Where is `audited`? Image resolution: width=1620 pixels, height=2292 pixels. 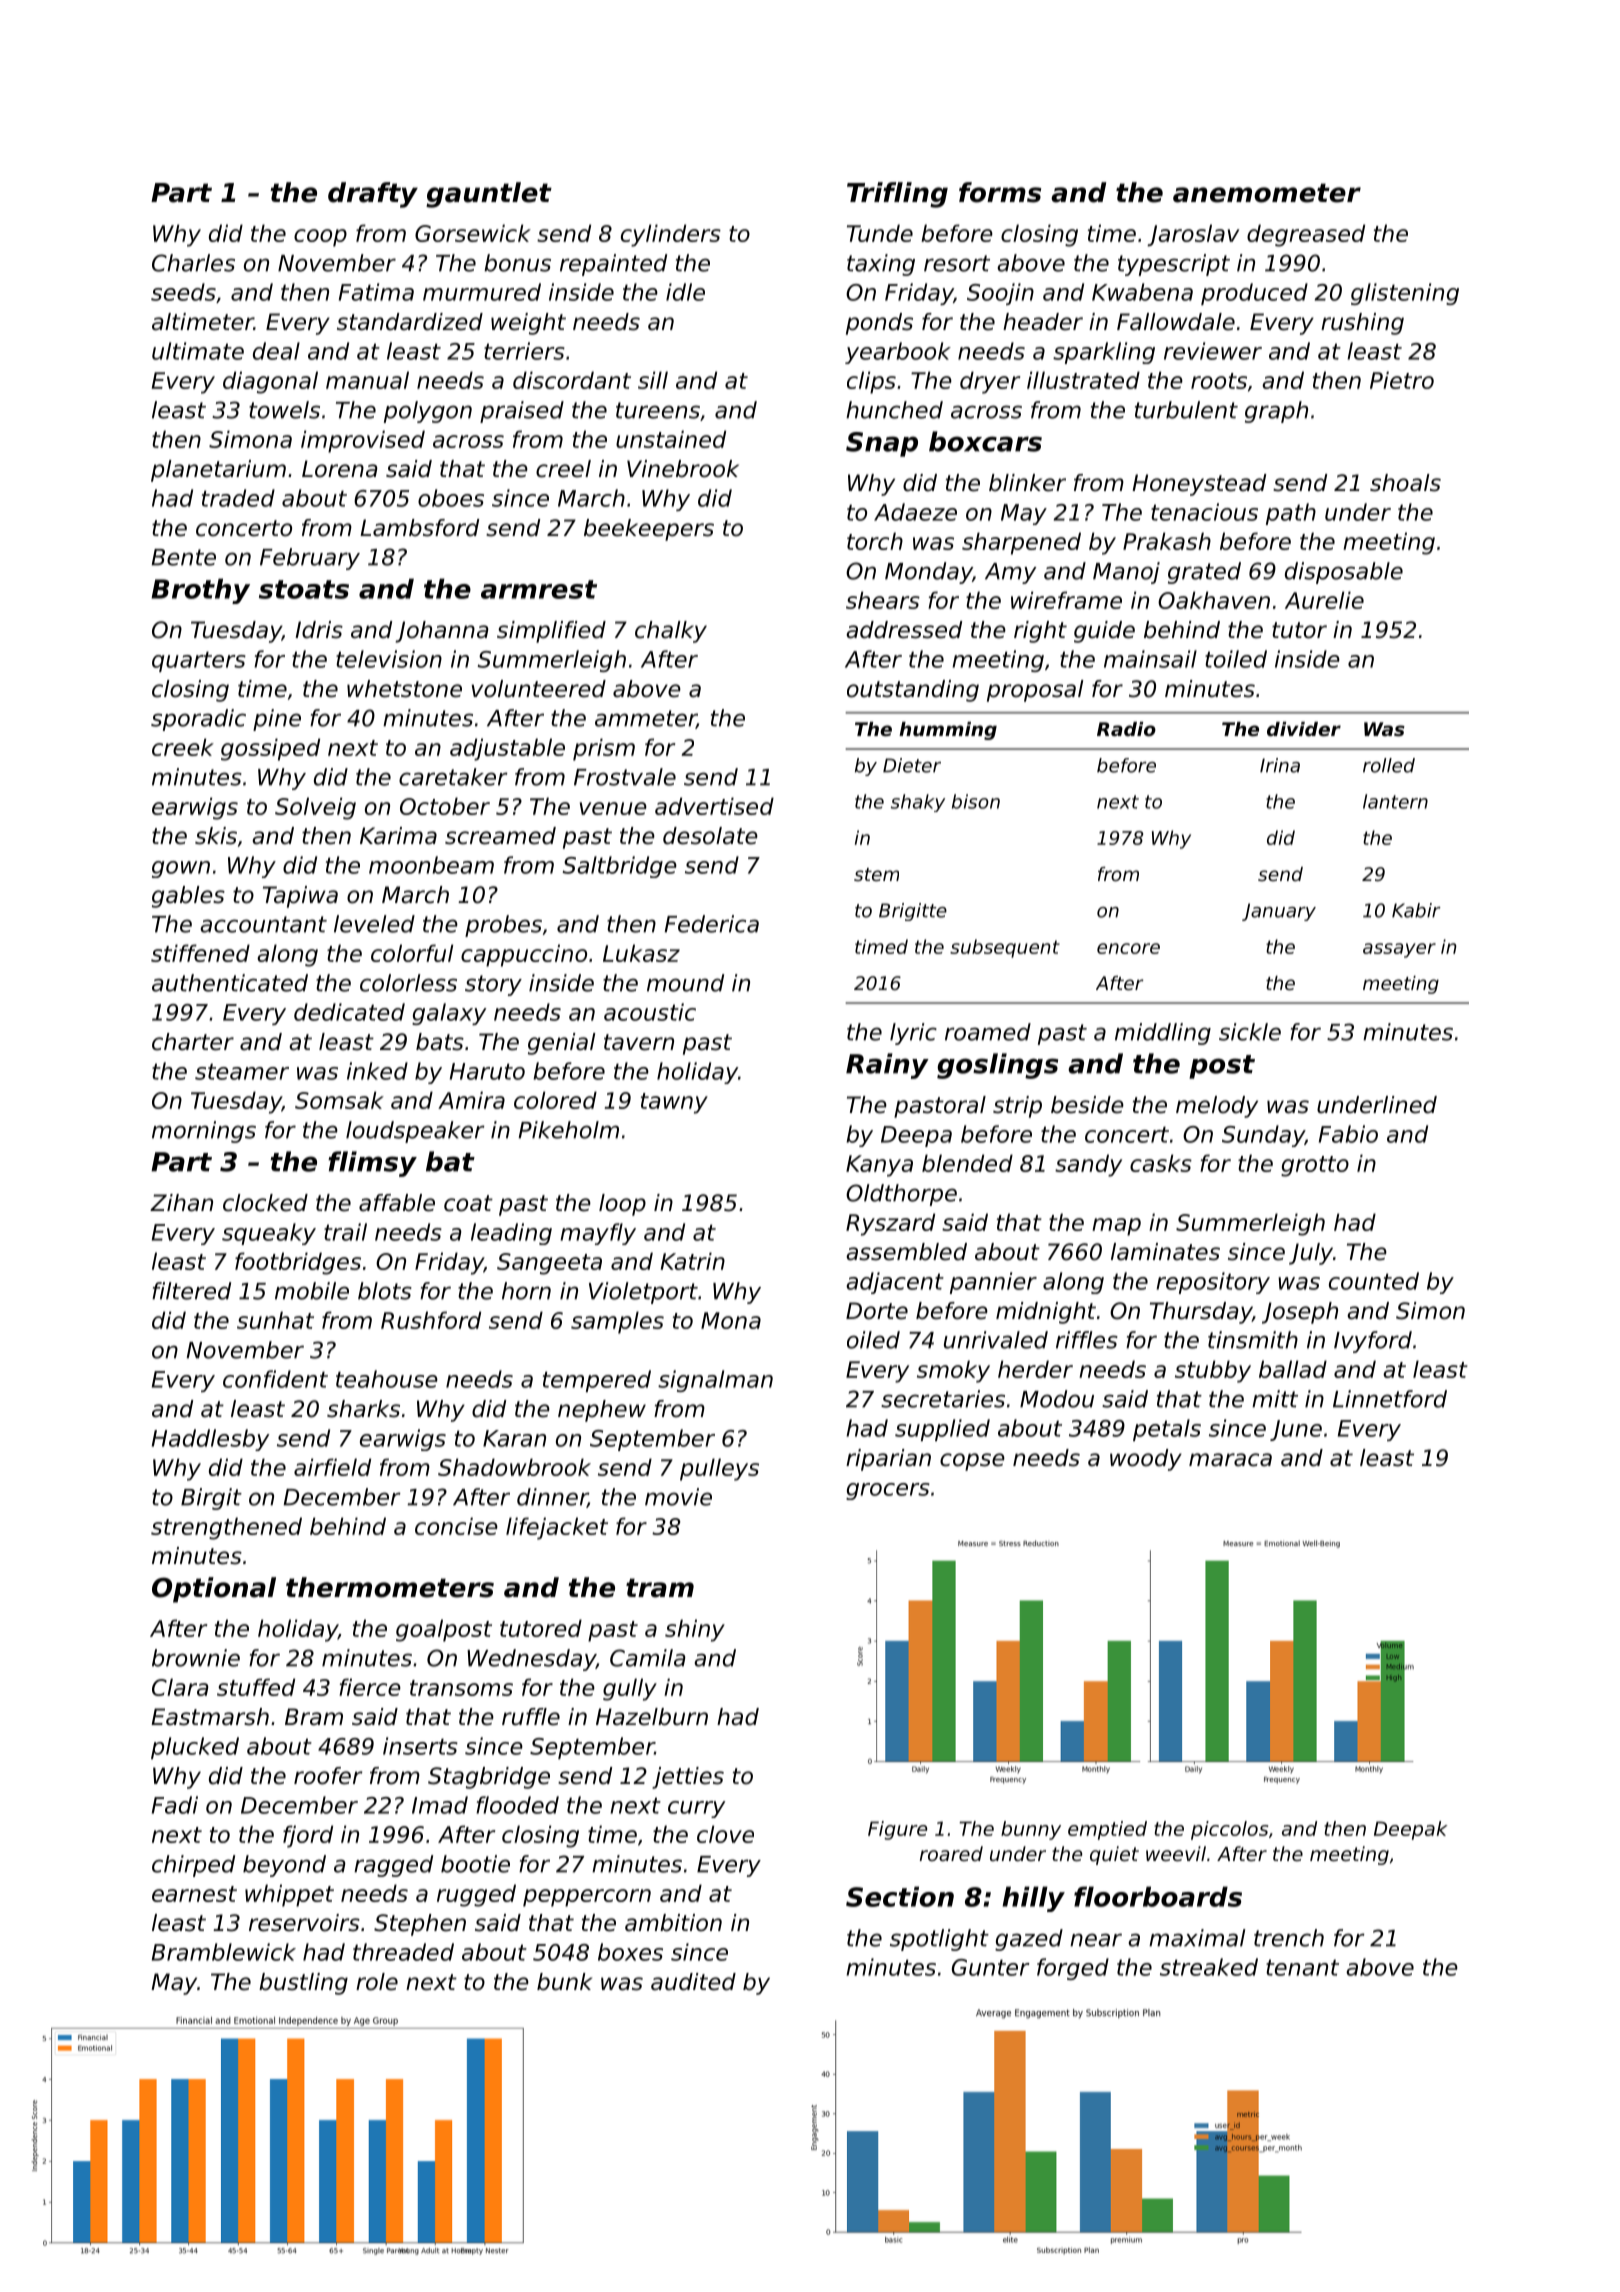 audited is located at coordinates (693, 1982).
